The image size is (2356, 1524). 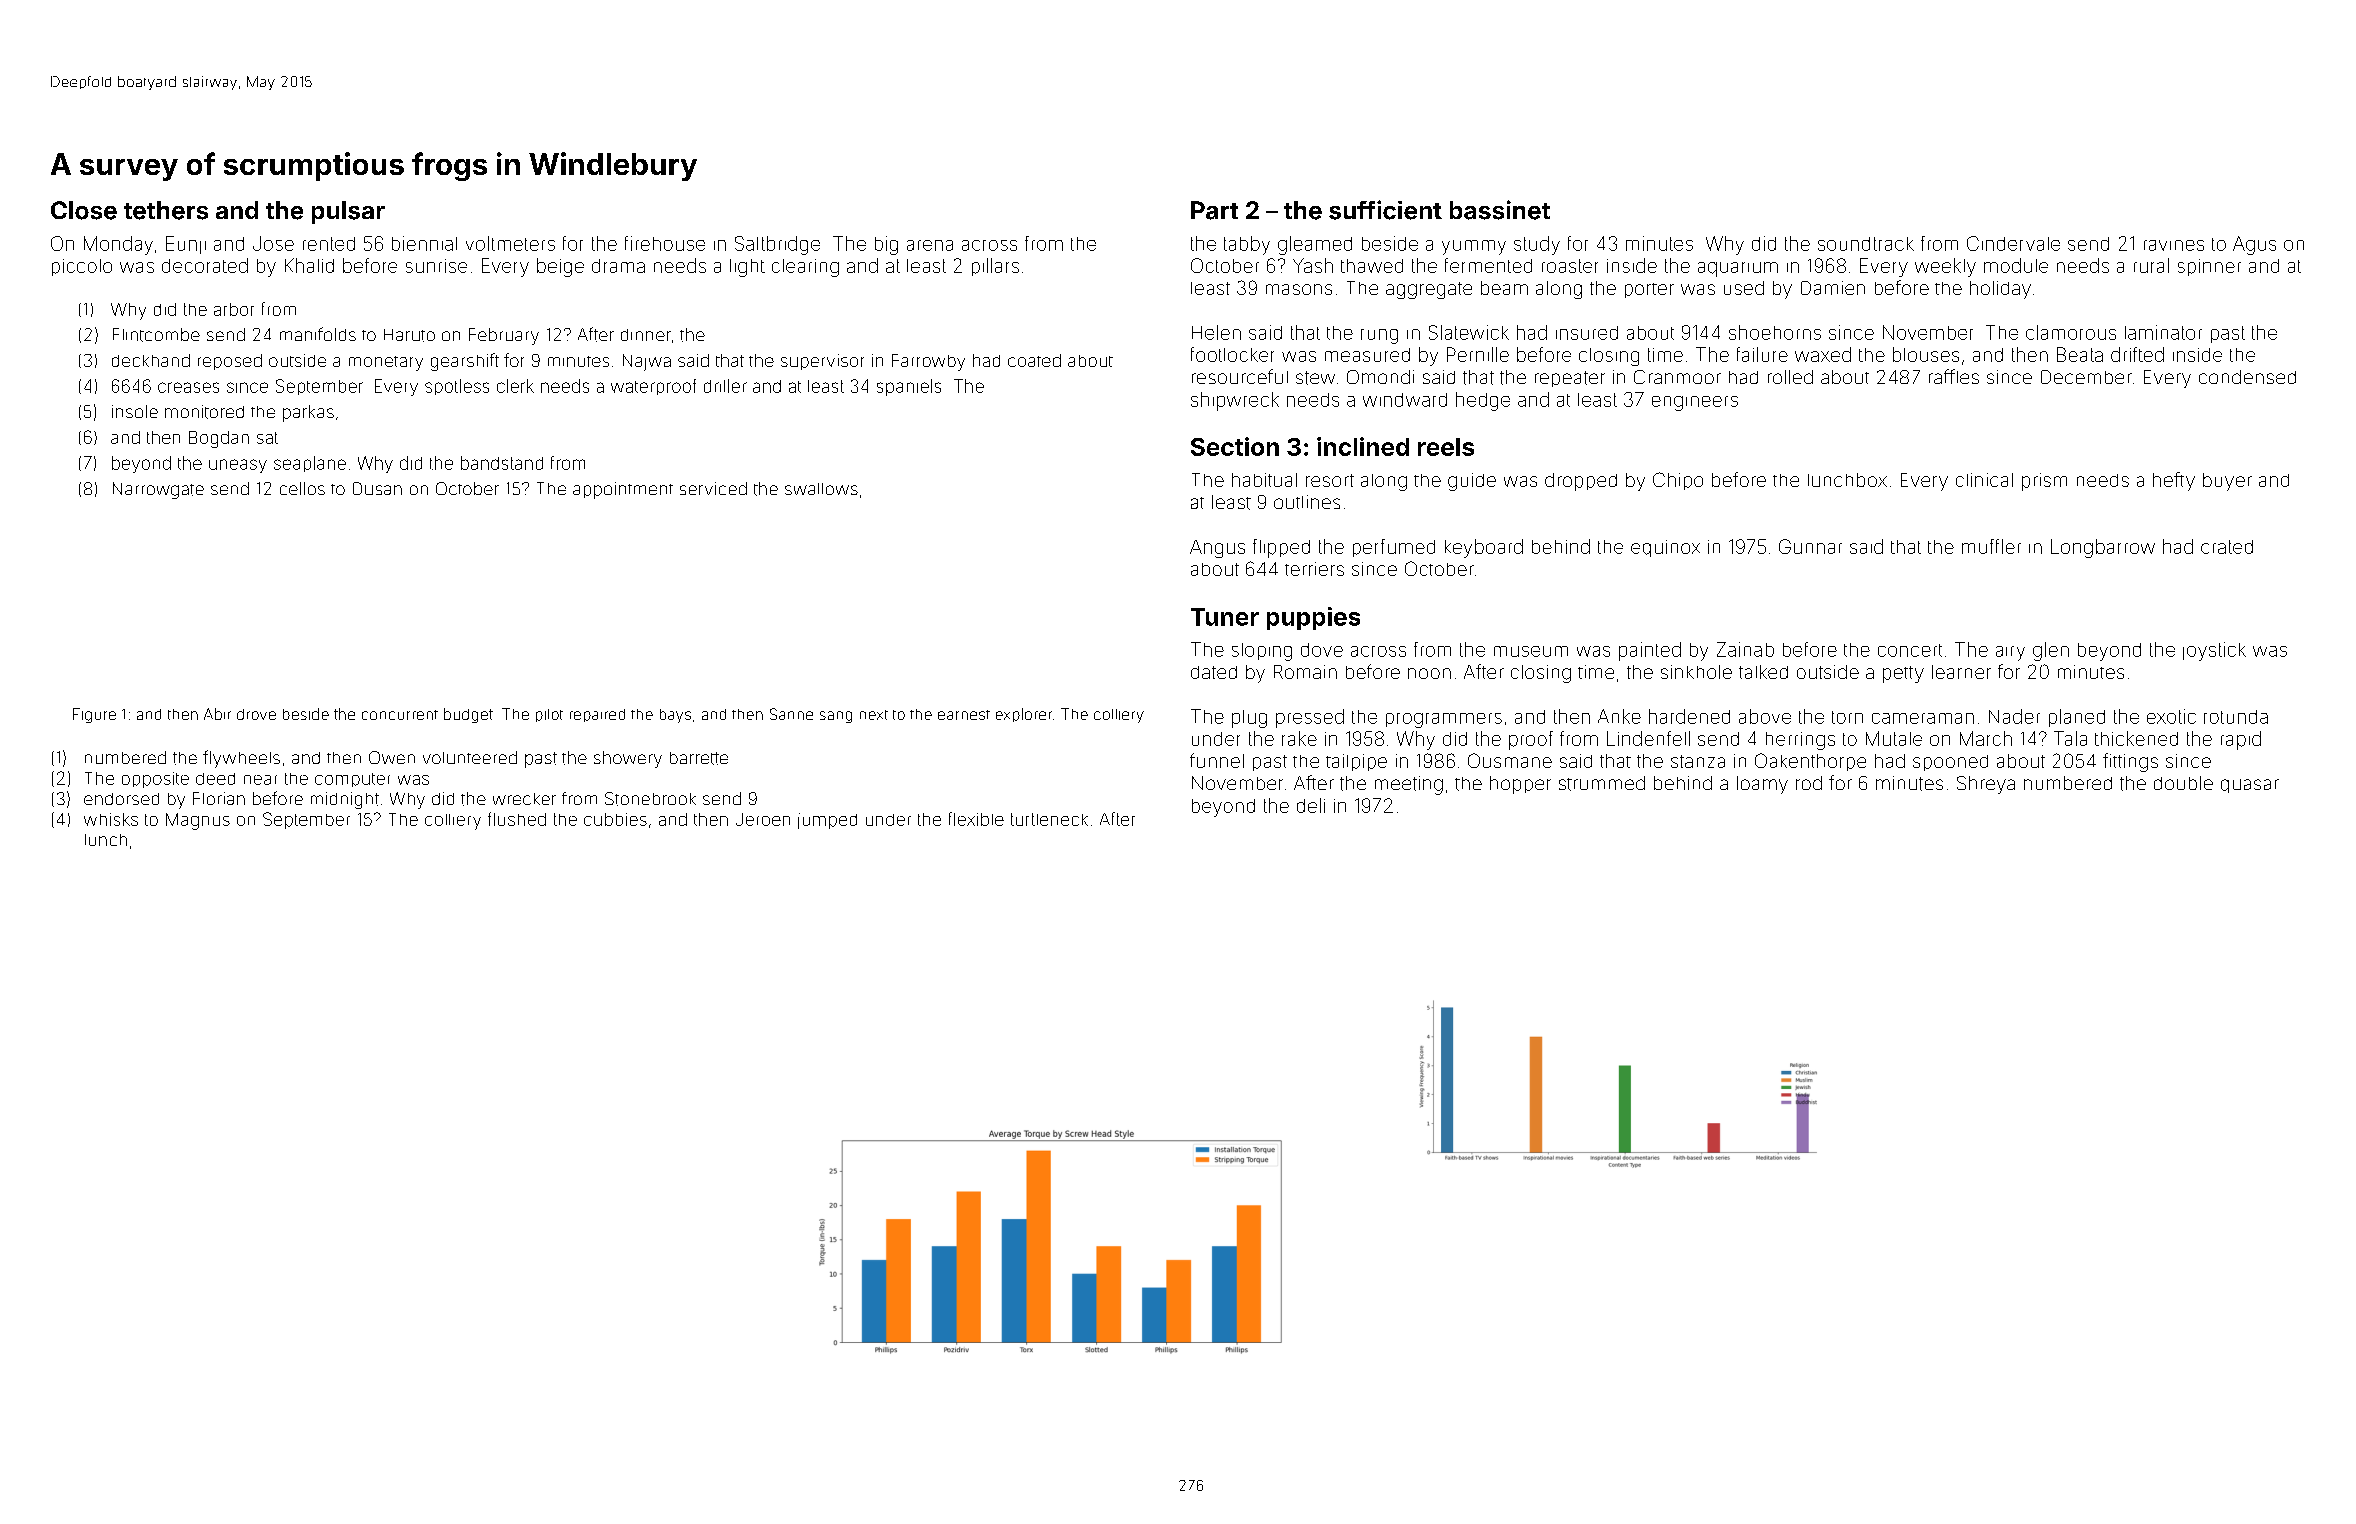 What do you see at coordinates (166, 210) in the screenshot?
I see `tethers` at bounding box center [166, 210].
